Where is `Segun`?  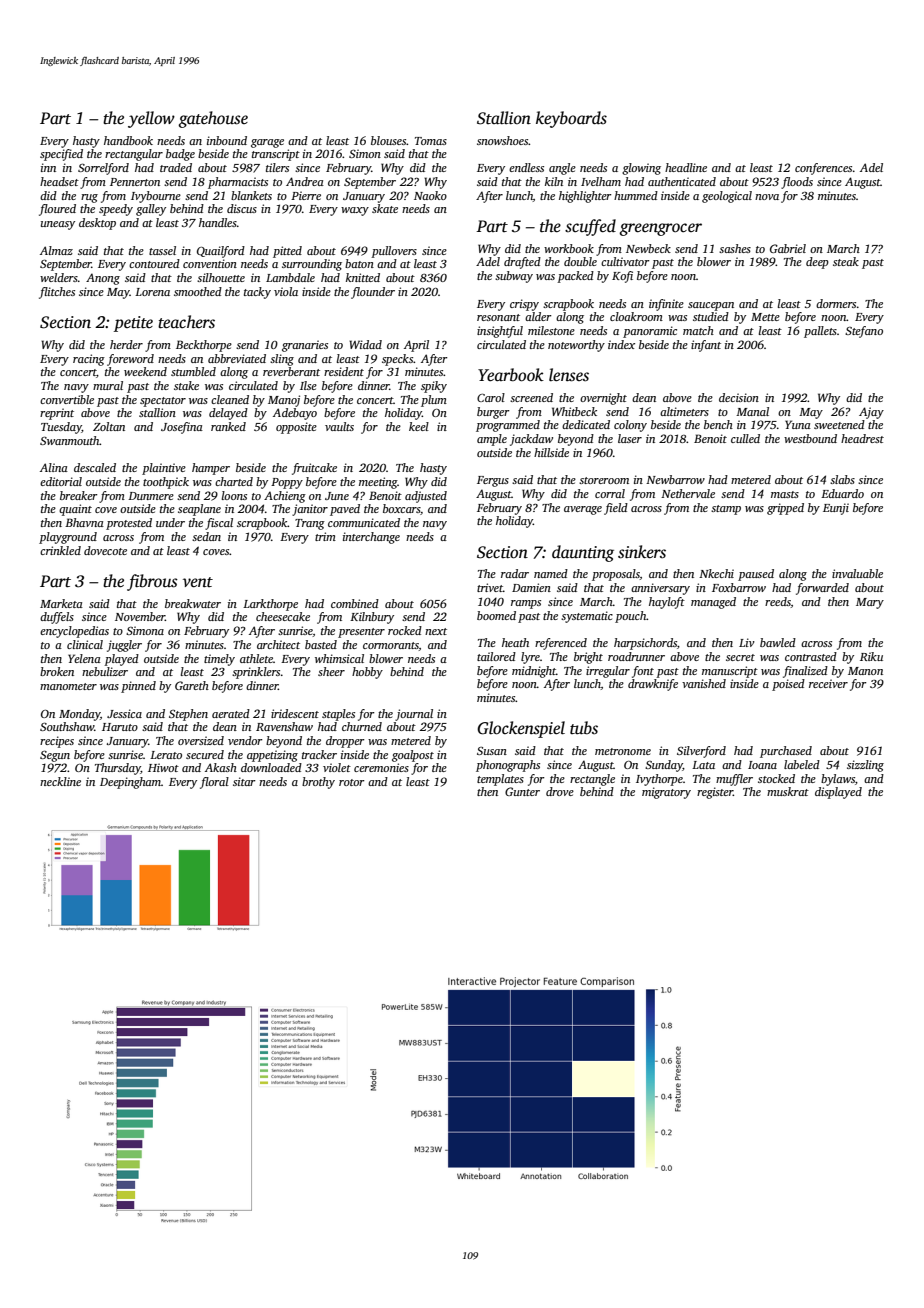
Segun is located at coordinates (55, 756).
